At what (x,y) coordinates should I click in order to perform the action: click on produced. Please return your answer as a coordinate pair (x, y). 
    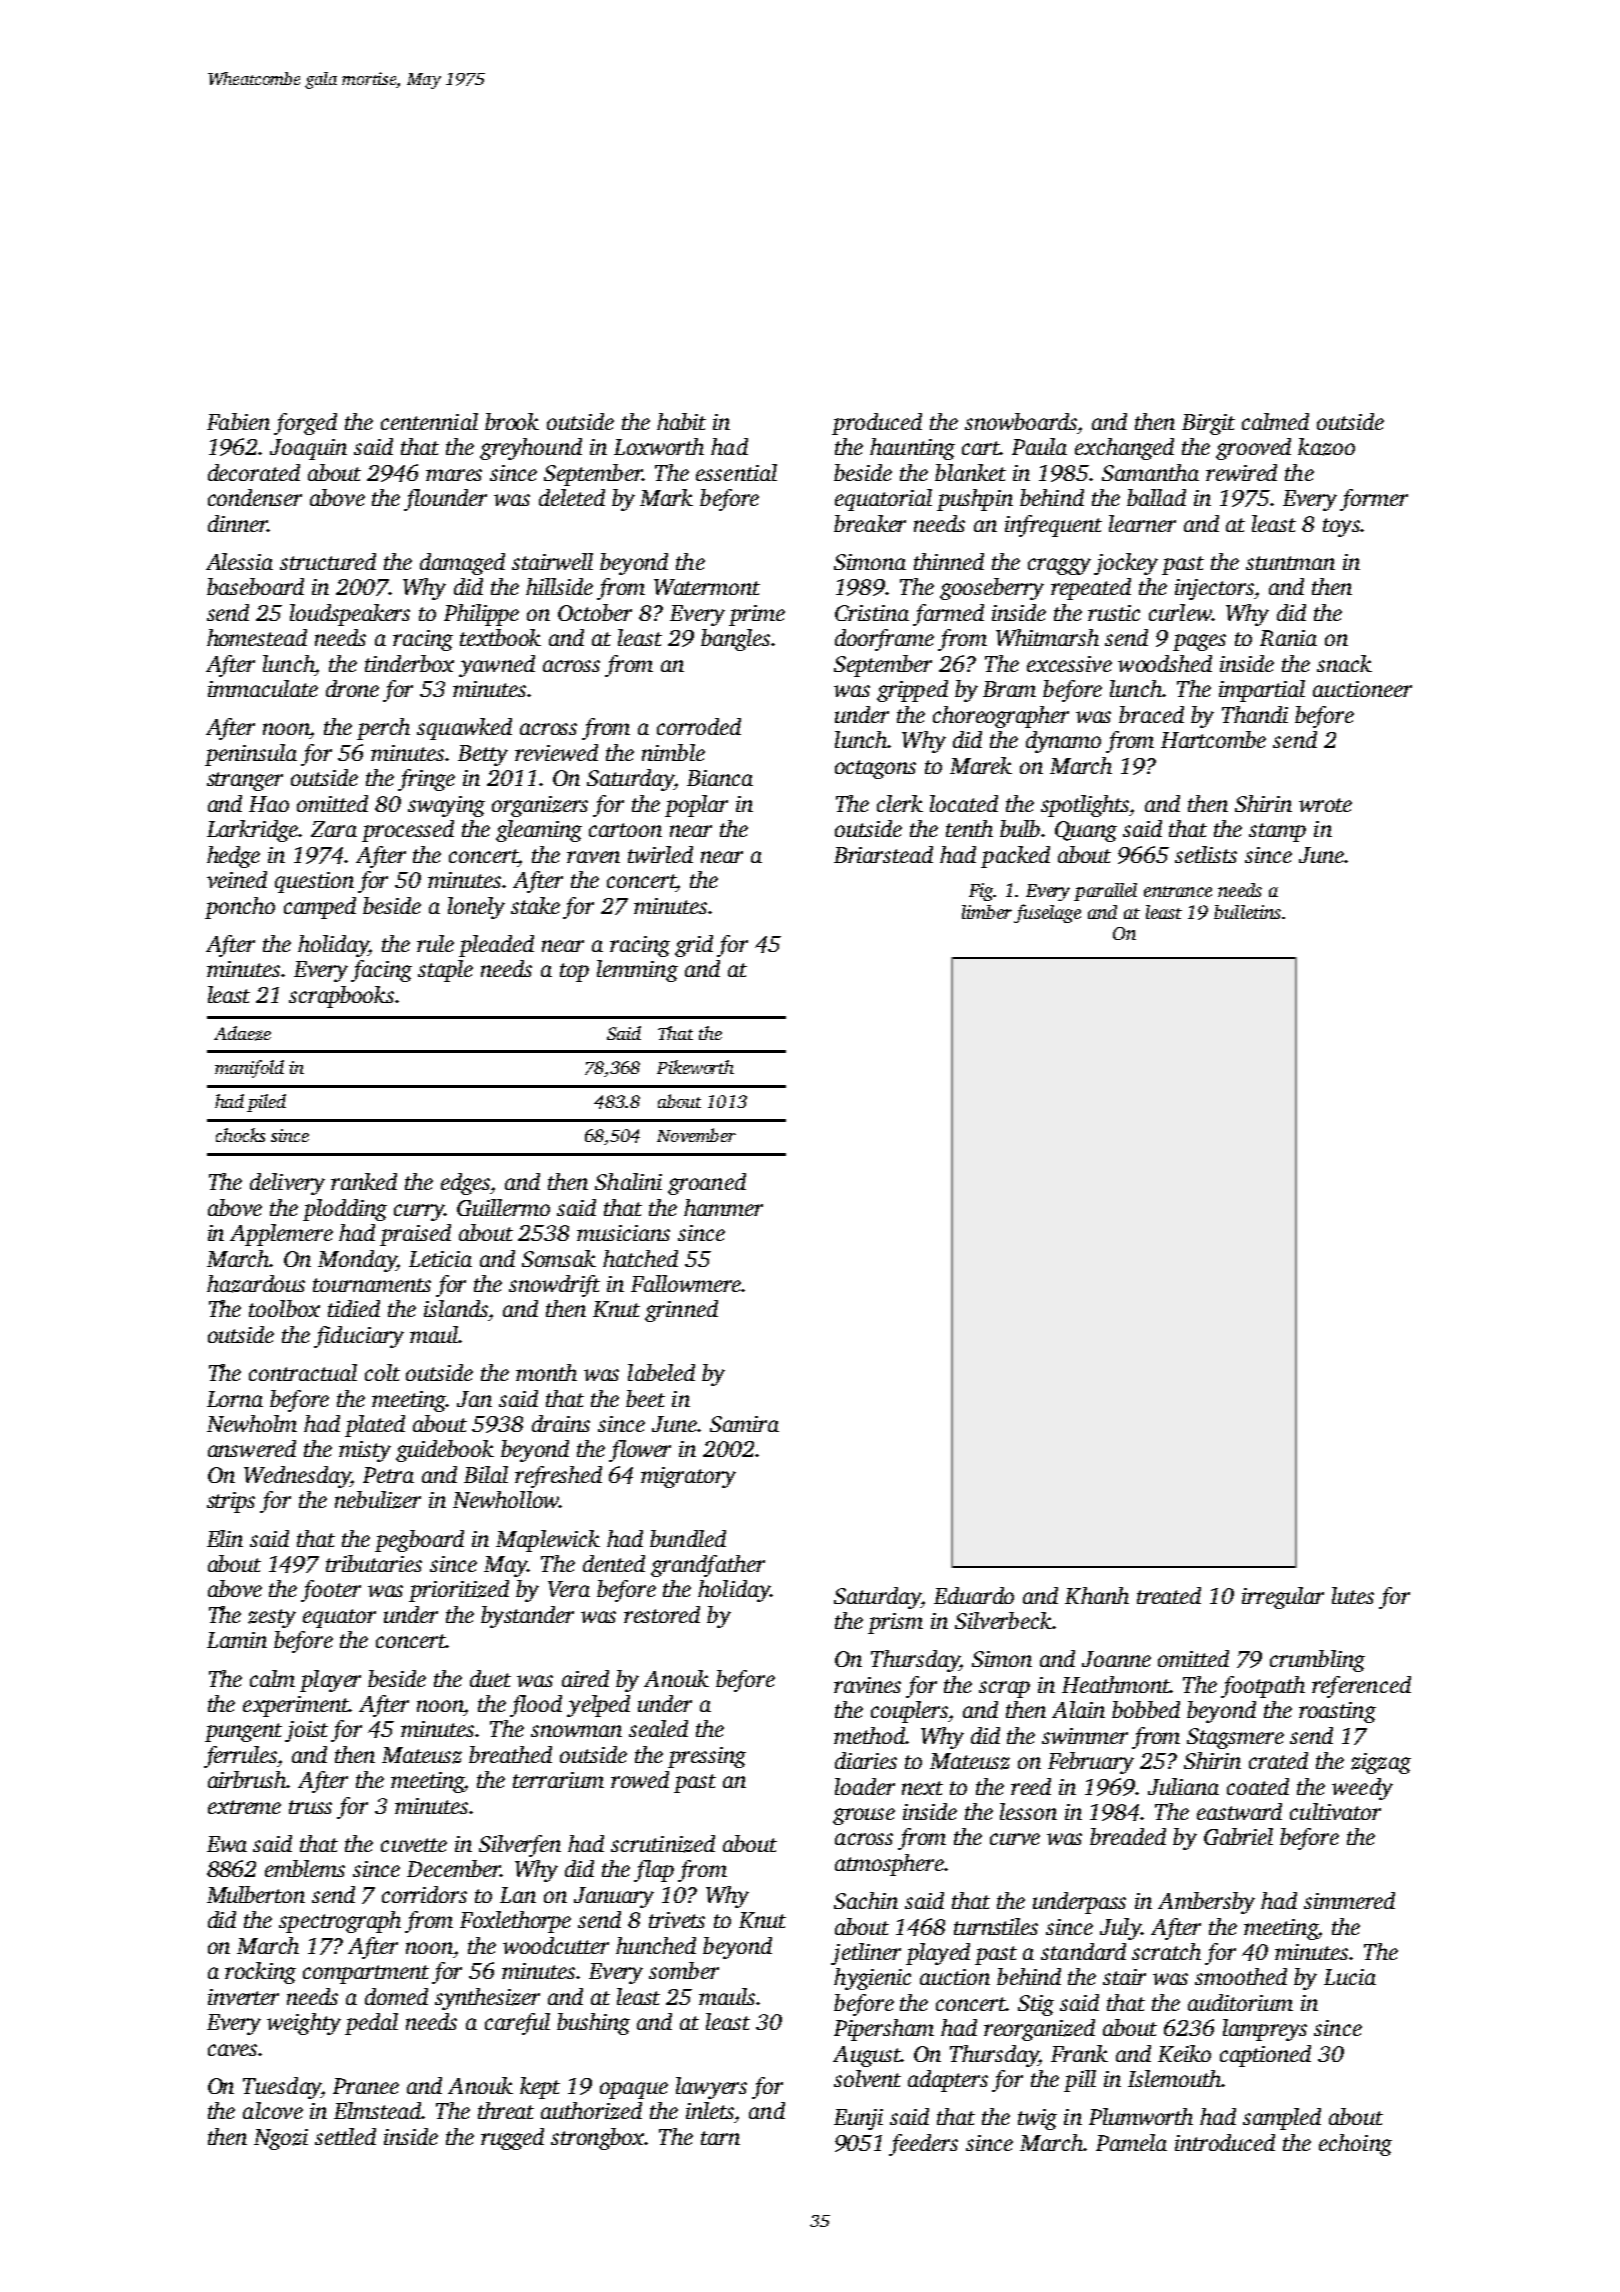
    Looking at the image, I should click on (877, 424).
